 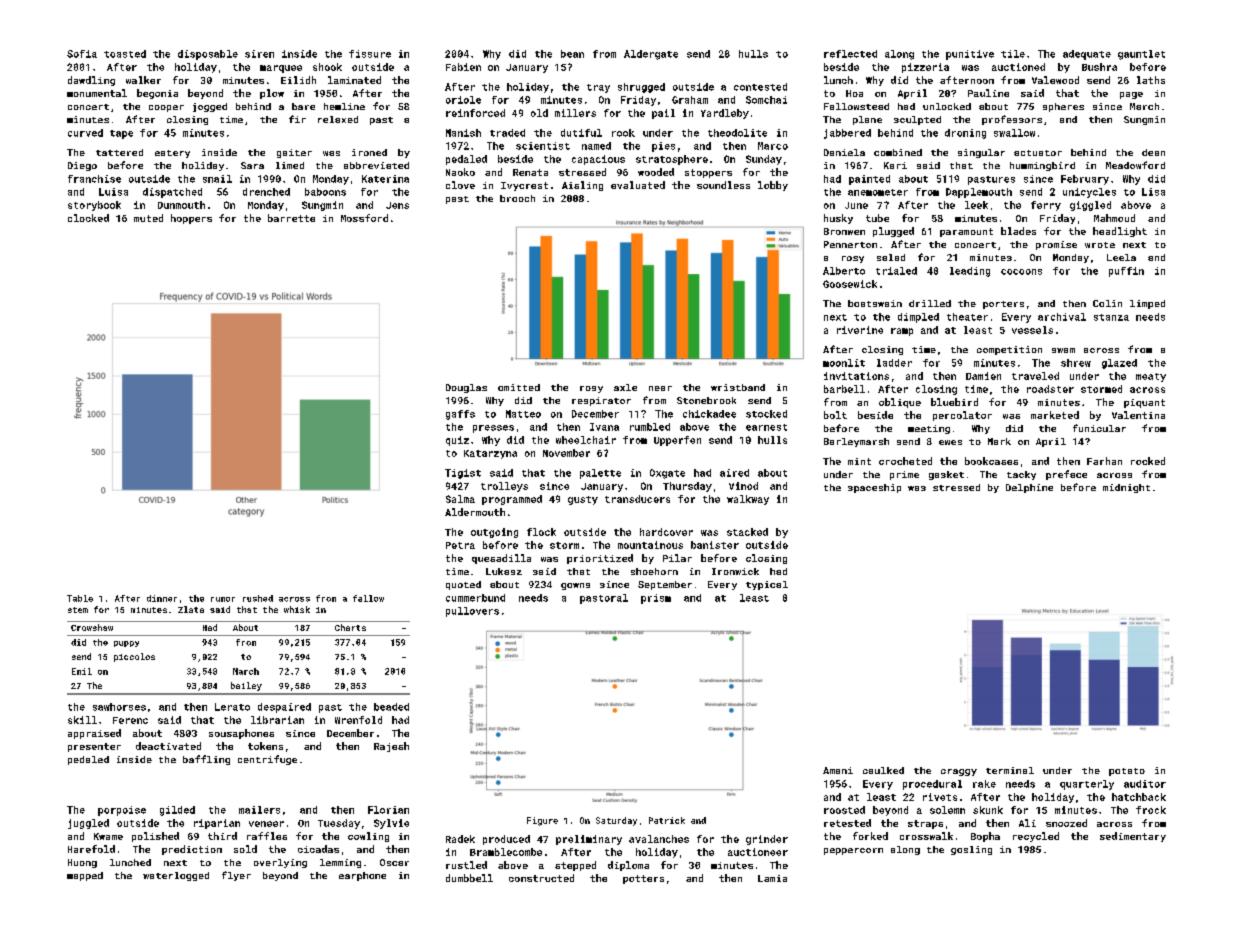 I want to click on typical, so click(x=767, y=585).
